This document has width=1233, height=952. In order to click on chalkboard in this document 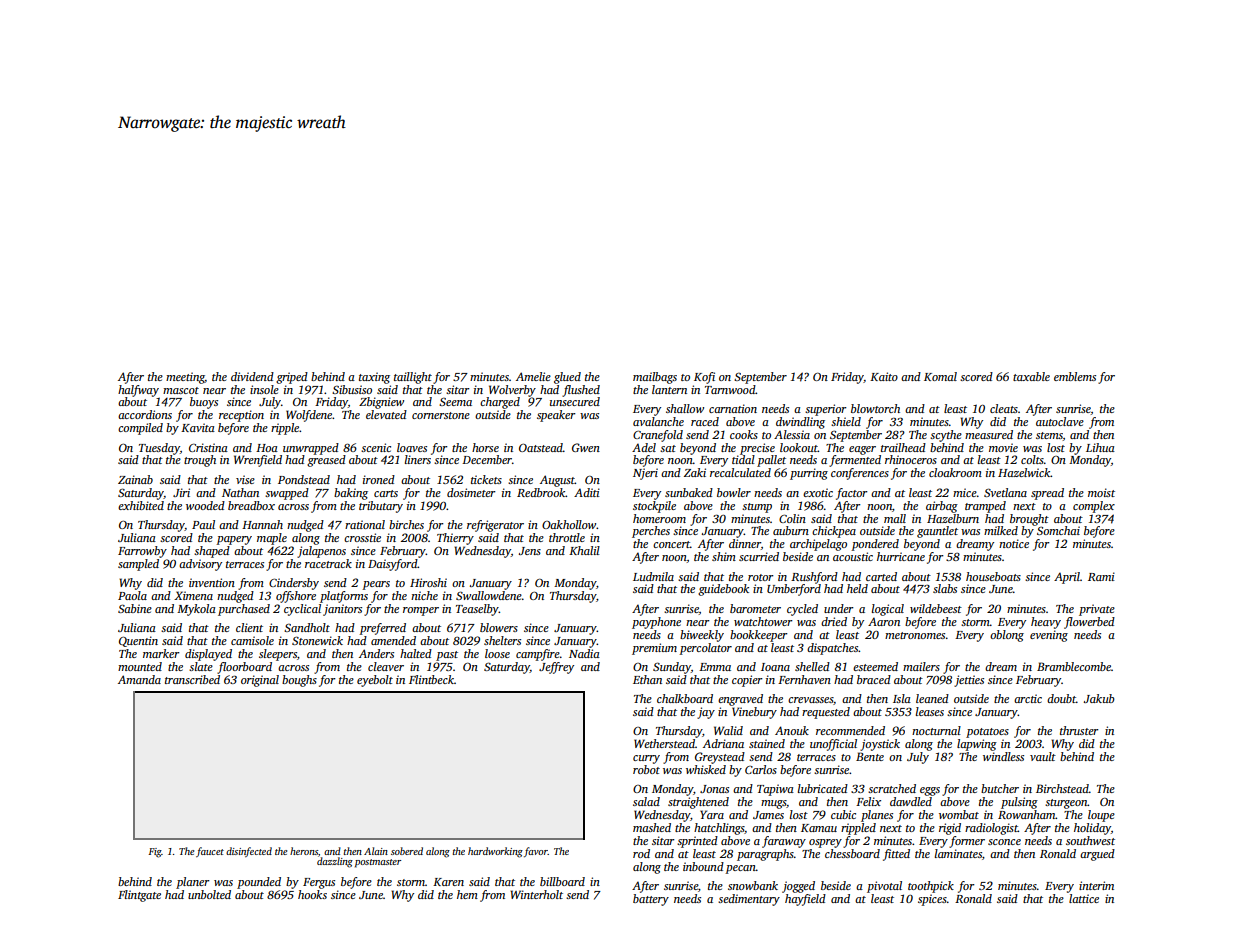, I will do `click(685, 698)`.
